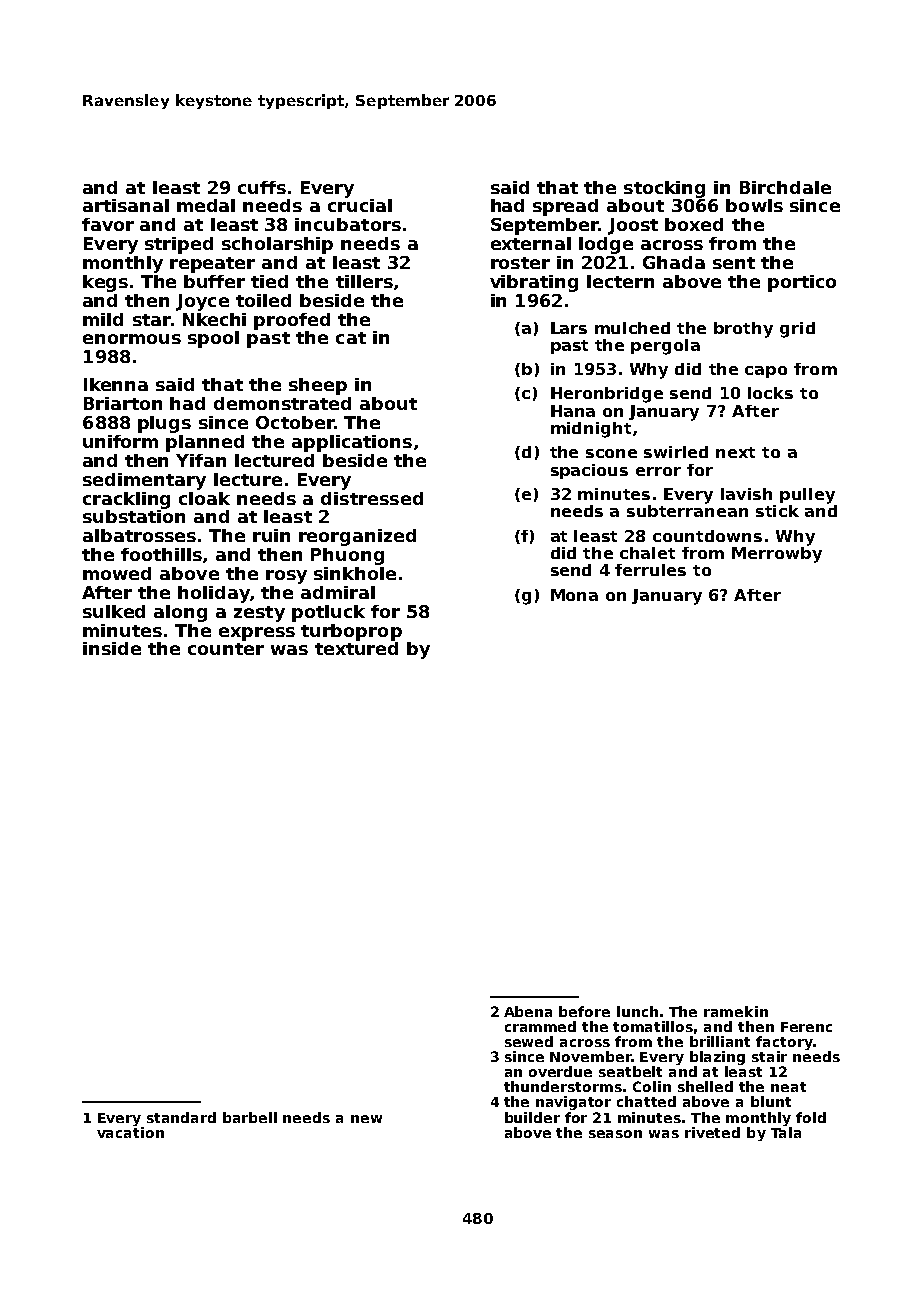 Image resolution: width=924 pixels, height=1311 pixels. What do you see at coordinates (777, 555) in the screenshot?
I see `Merrowby` at bounding box center [777, 555].
